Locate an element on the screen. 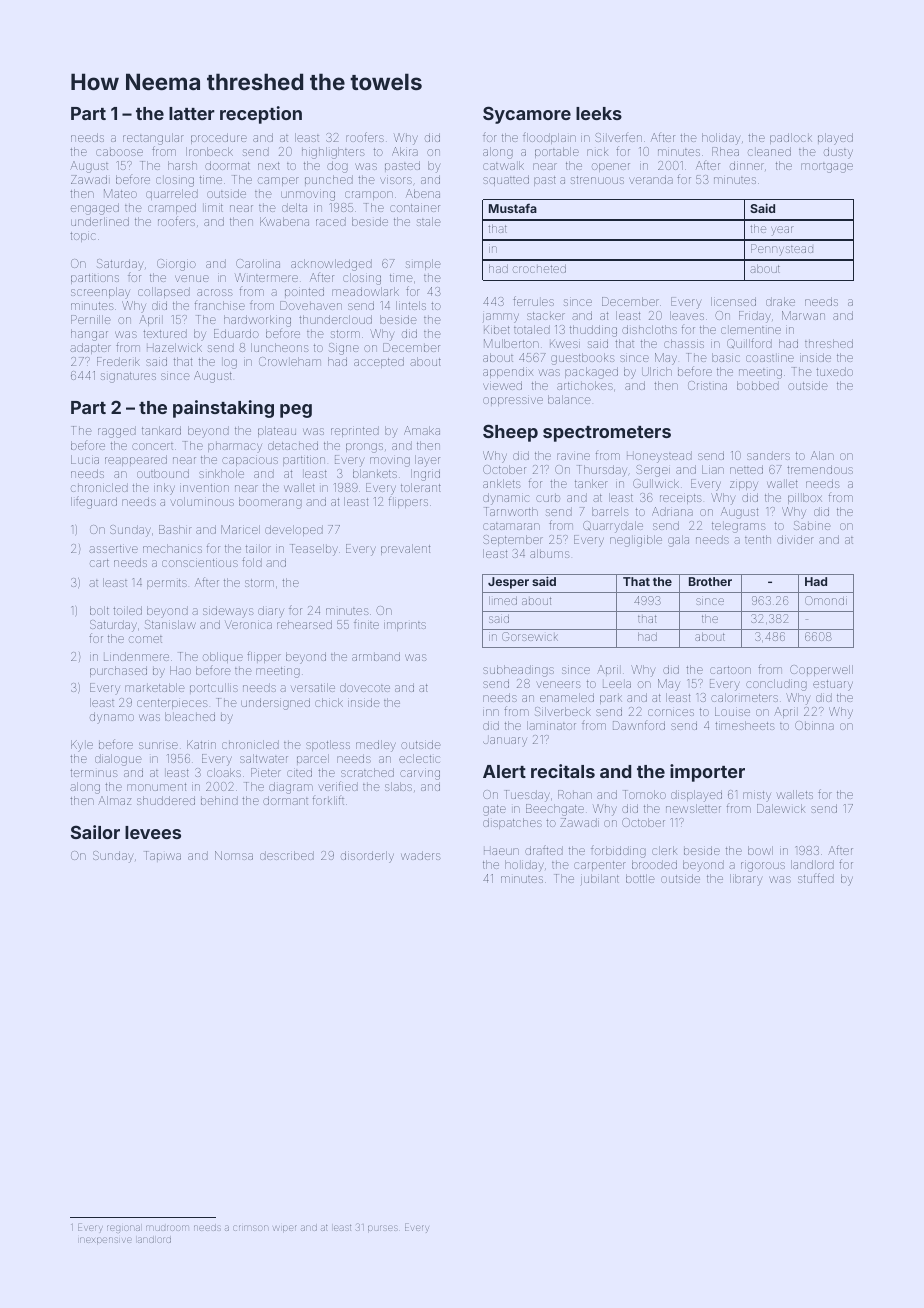 The height and width of the screenshot is (1308, 924). harsh is located at coordinates (182, 165).
